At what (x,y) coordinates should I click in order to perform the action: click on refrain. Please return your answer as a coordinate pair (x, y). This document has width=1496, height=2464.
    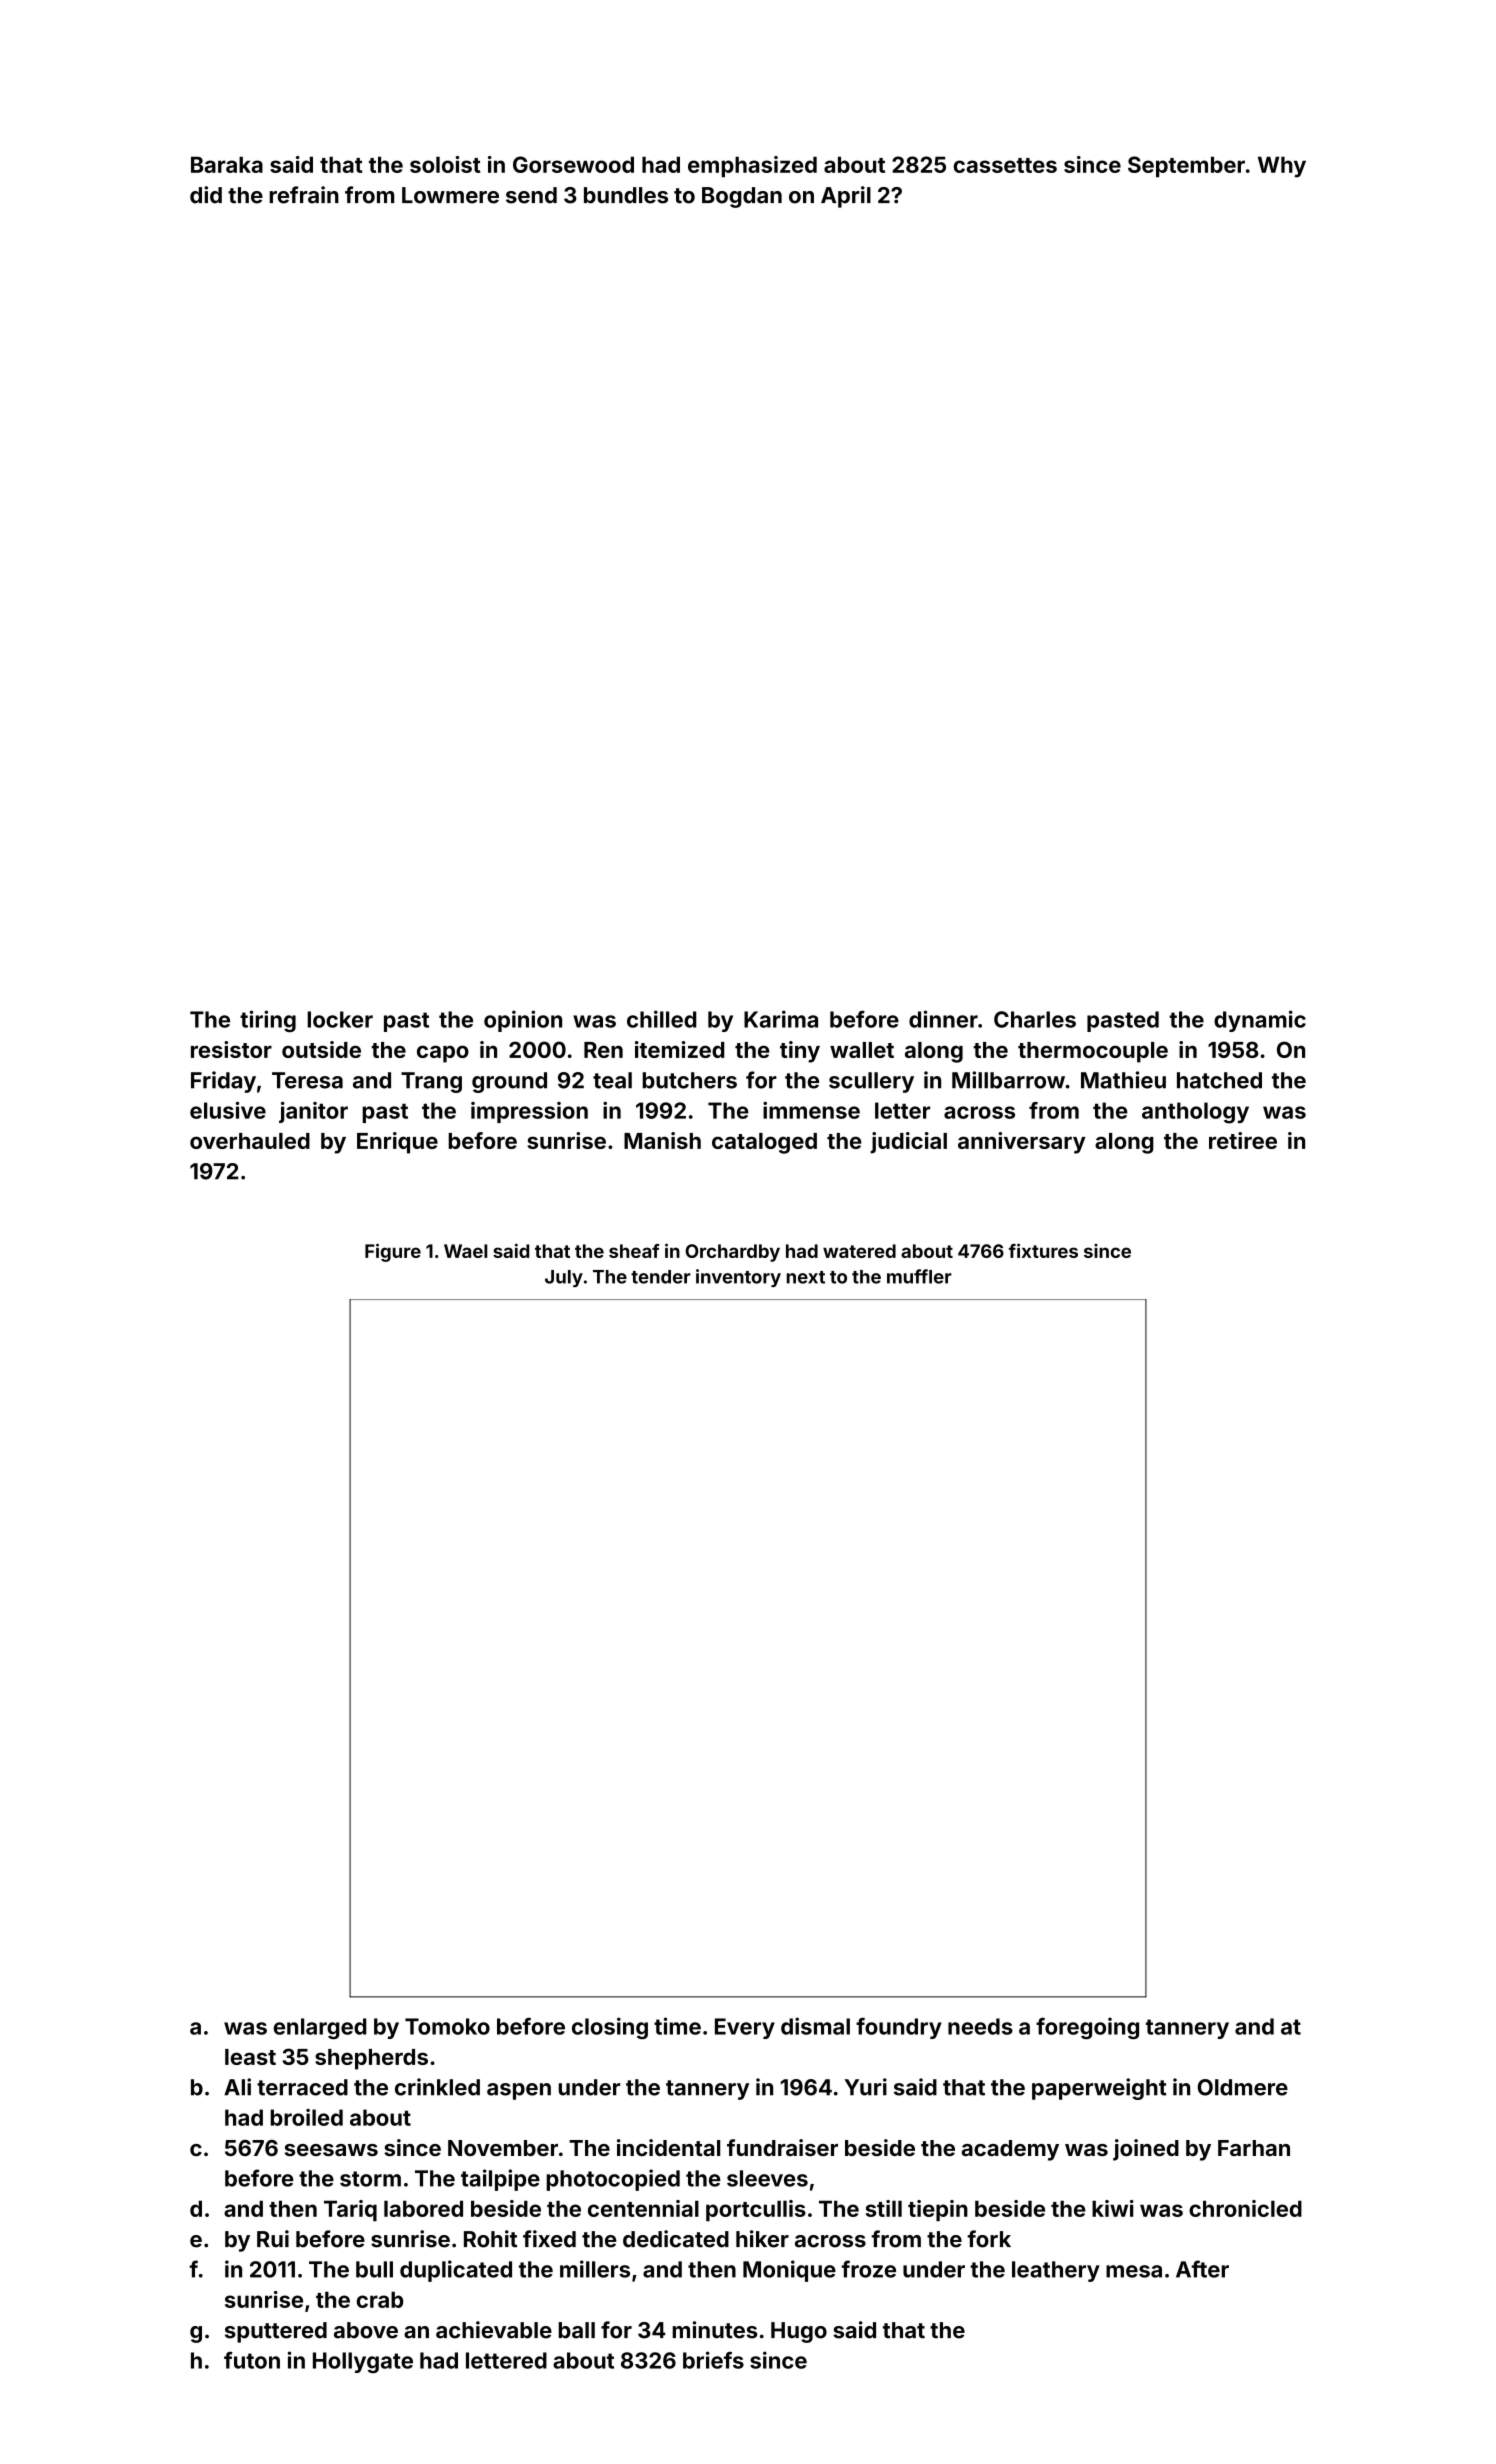
    Looking at the image, I should click on (304, 195).
